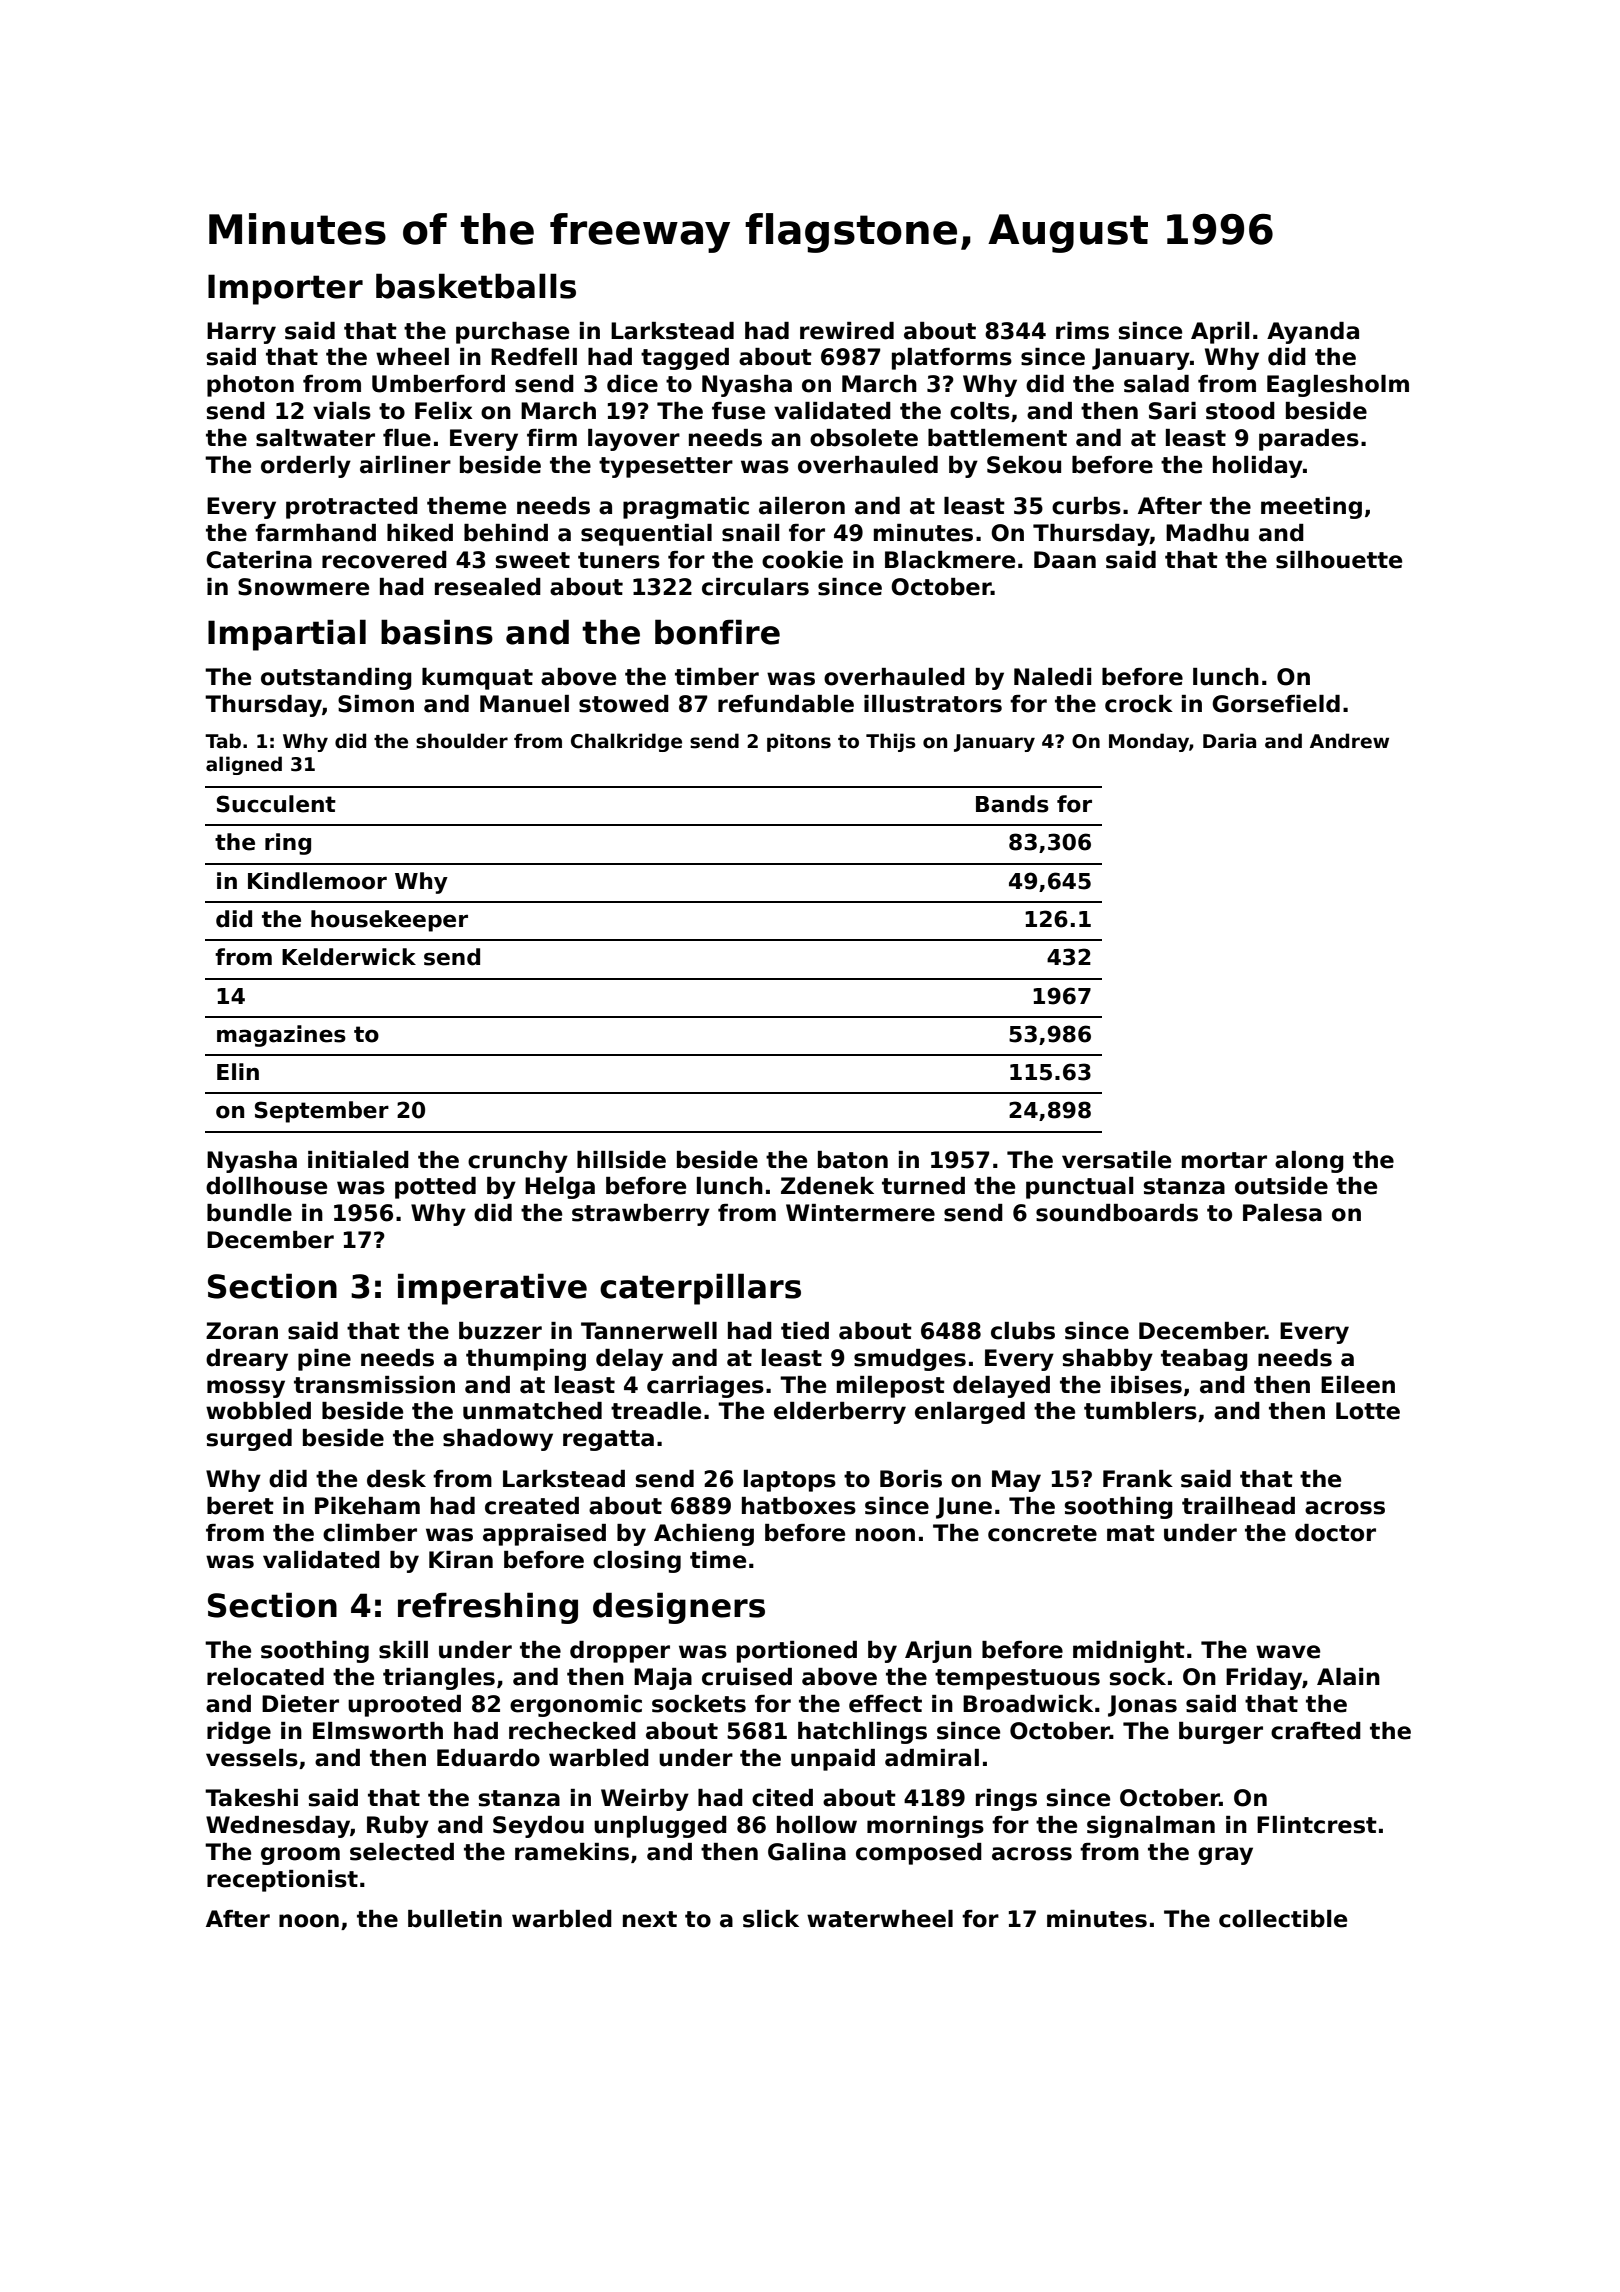 This page has width=1620, height=2292. I want to click on Ayanda, so click(1313, 333).
